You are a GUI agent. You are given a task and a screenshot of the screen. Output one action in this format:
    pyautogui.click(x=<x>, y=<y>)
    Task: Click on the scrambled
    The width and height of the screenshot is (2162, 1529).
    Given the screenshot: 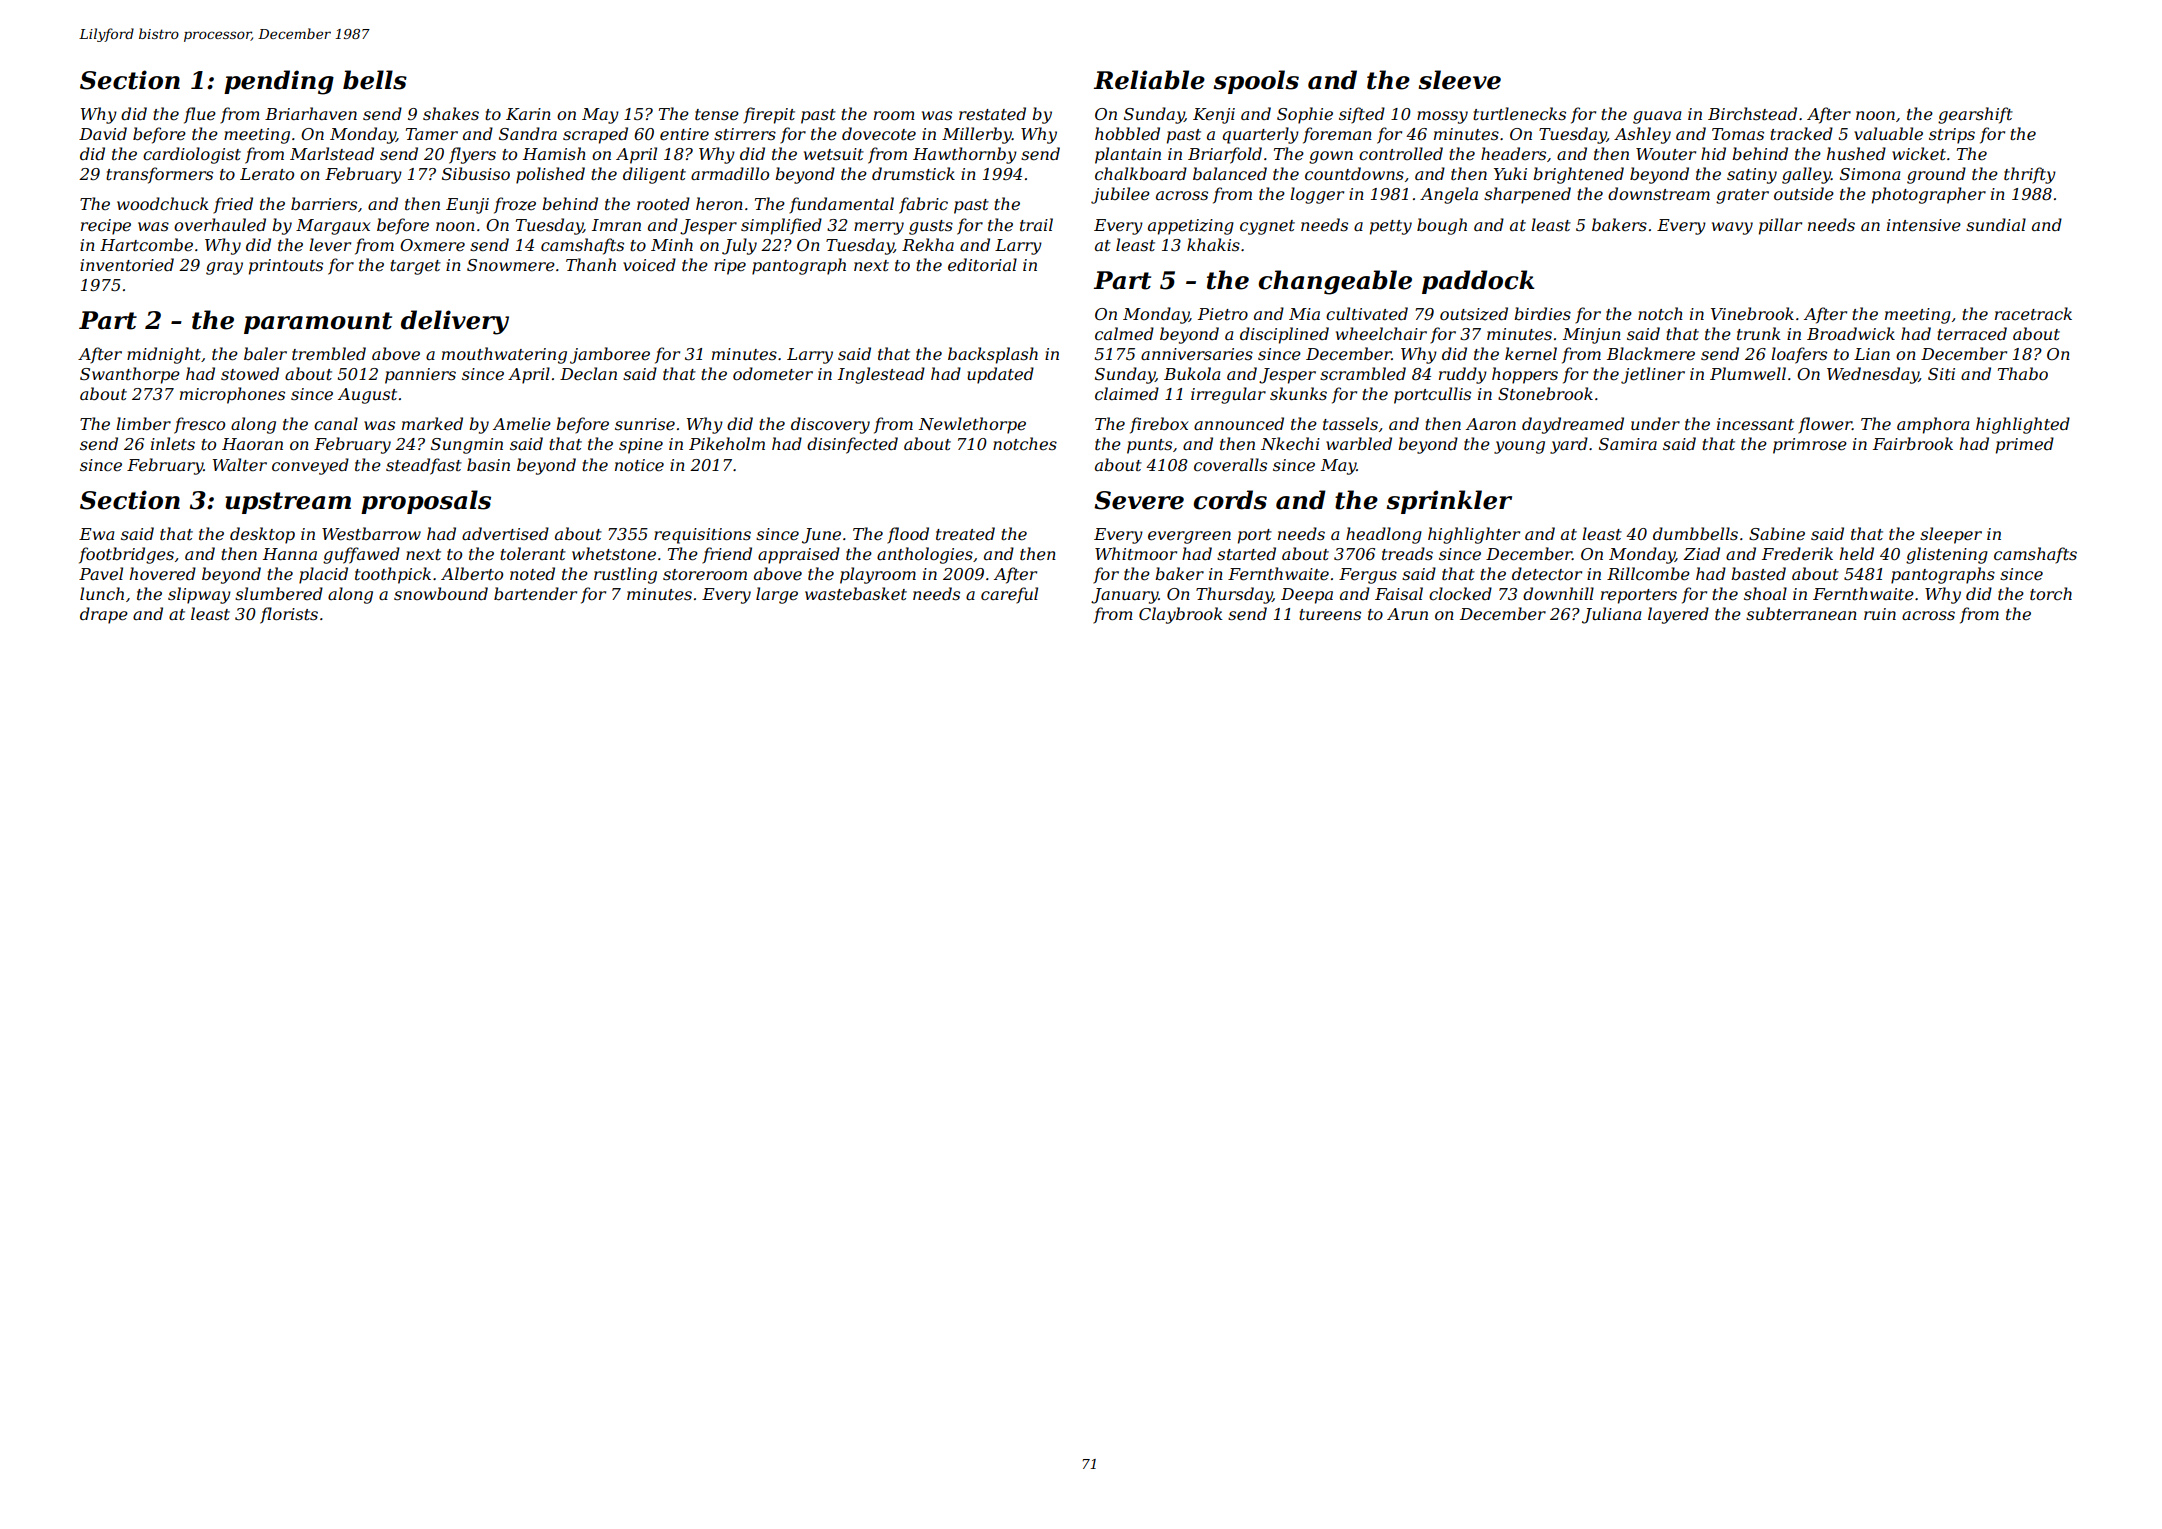 What is the action you would take?
    pyautogui.click(x=1363, y=373)
